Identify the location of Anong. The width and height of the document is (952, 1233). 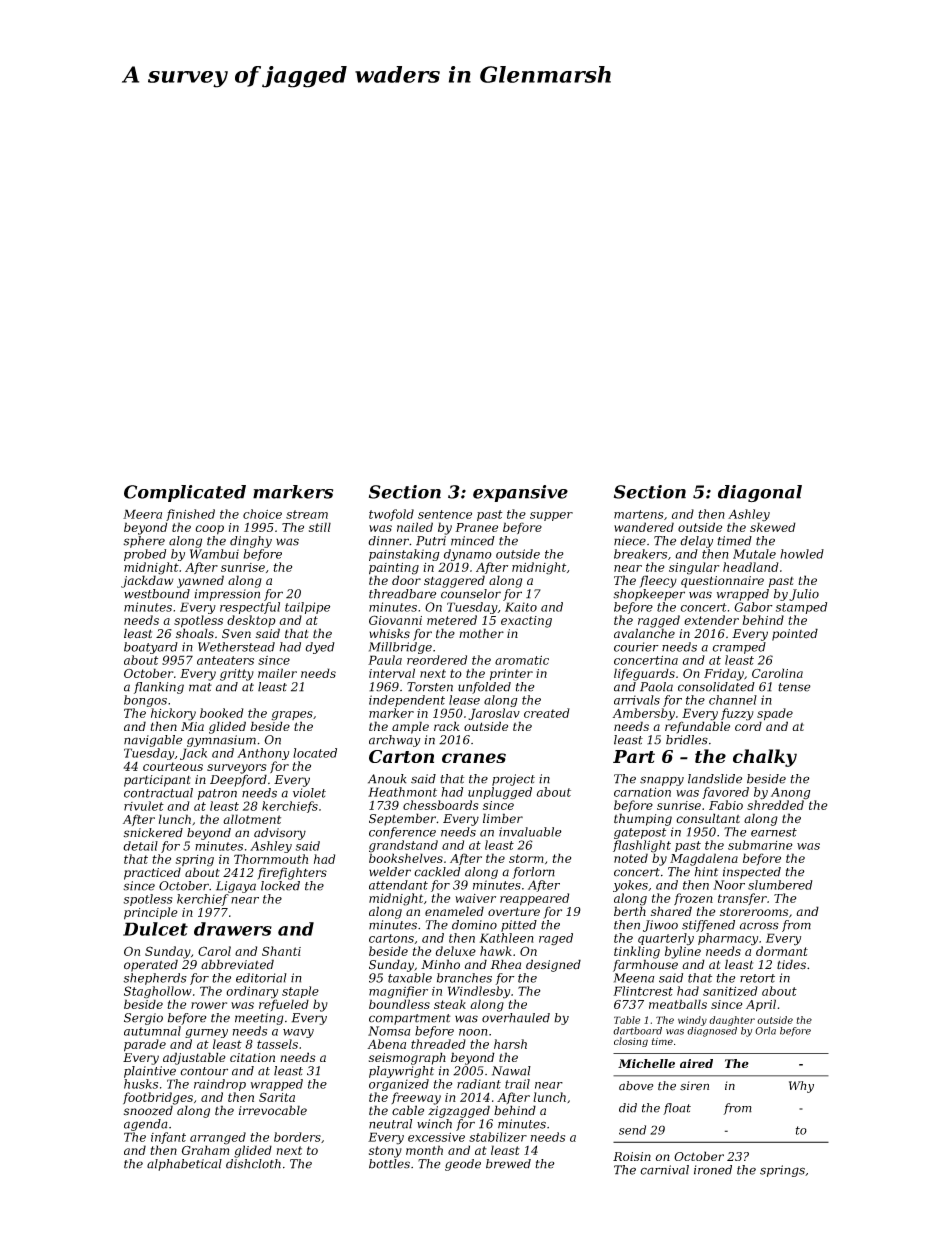
(790, 794).
